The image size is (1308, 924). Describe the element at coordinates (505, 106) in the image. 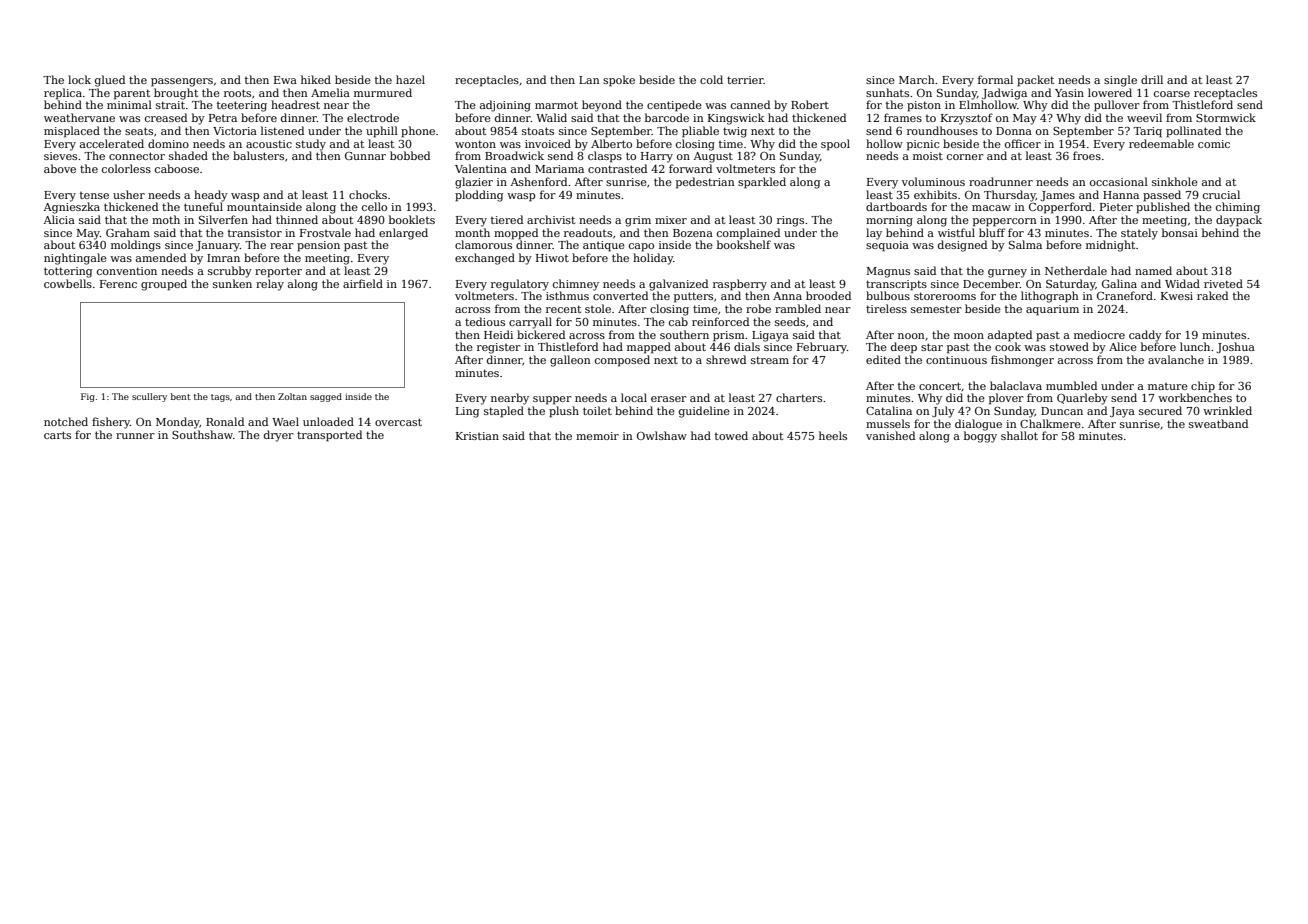

I see `adjoining` at that location.
